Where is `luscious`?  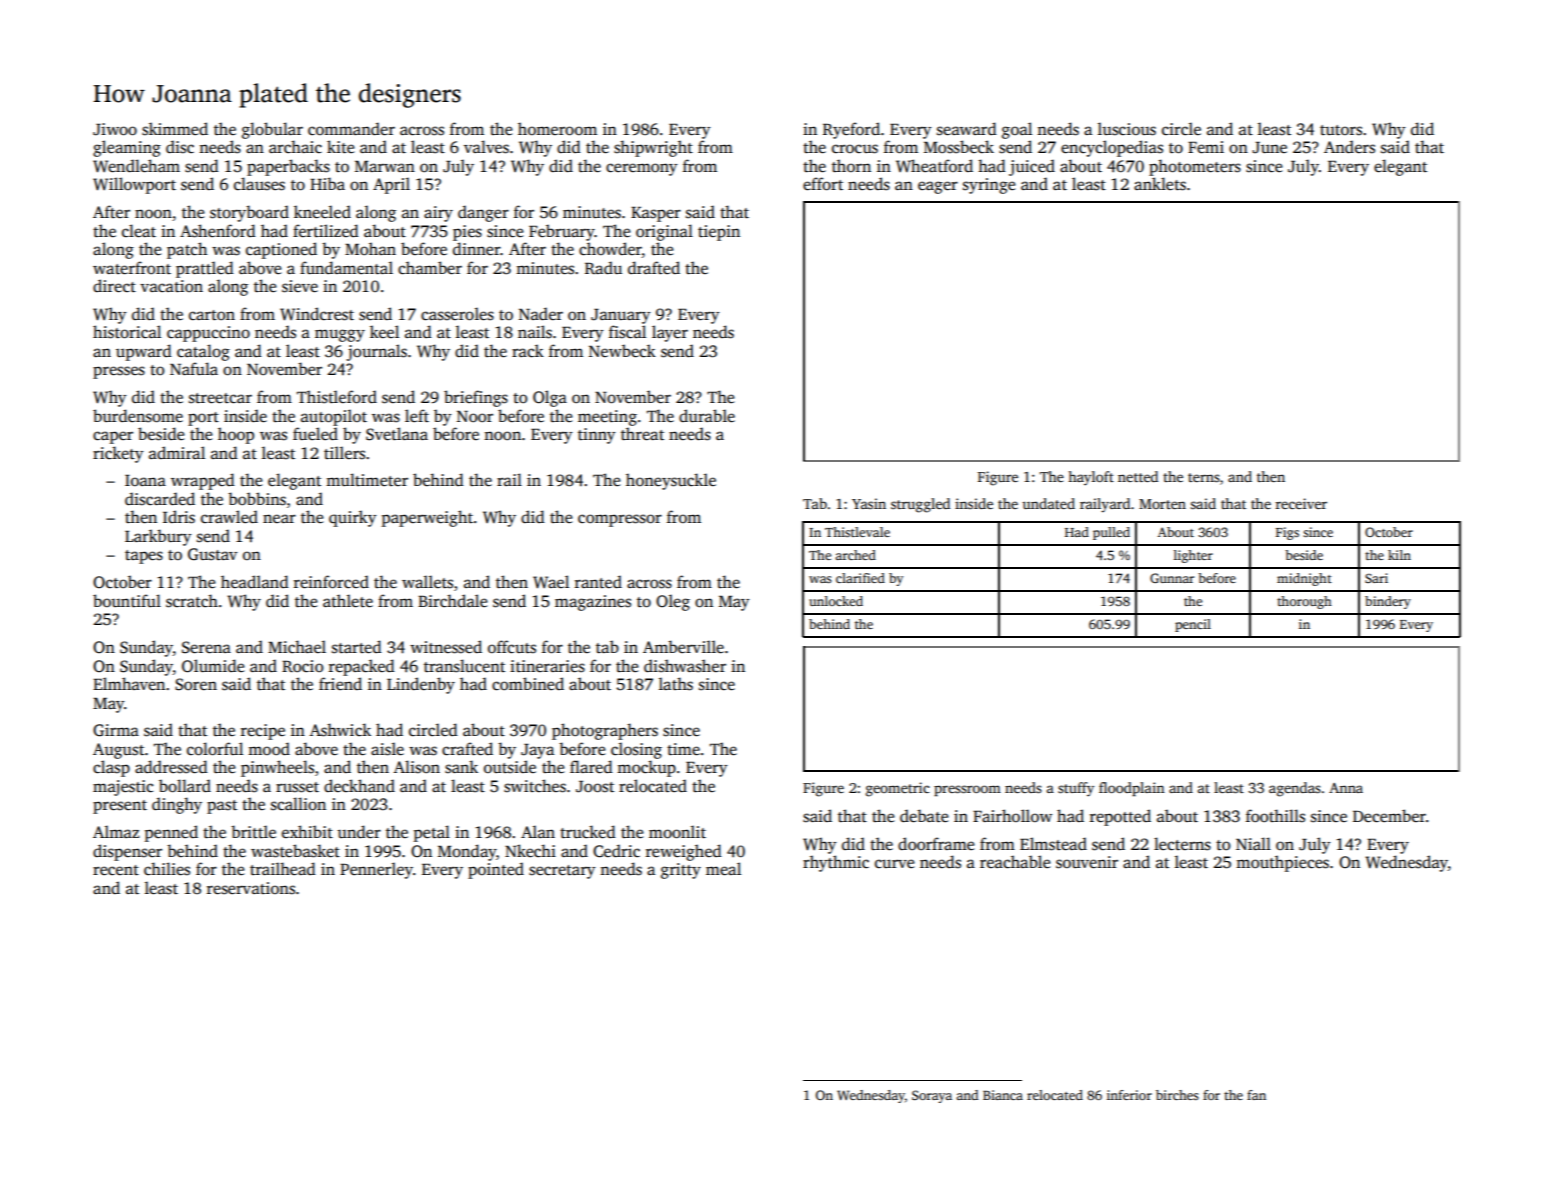 luscious is located at coordinates (1127, 129).
